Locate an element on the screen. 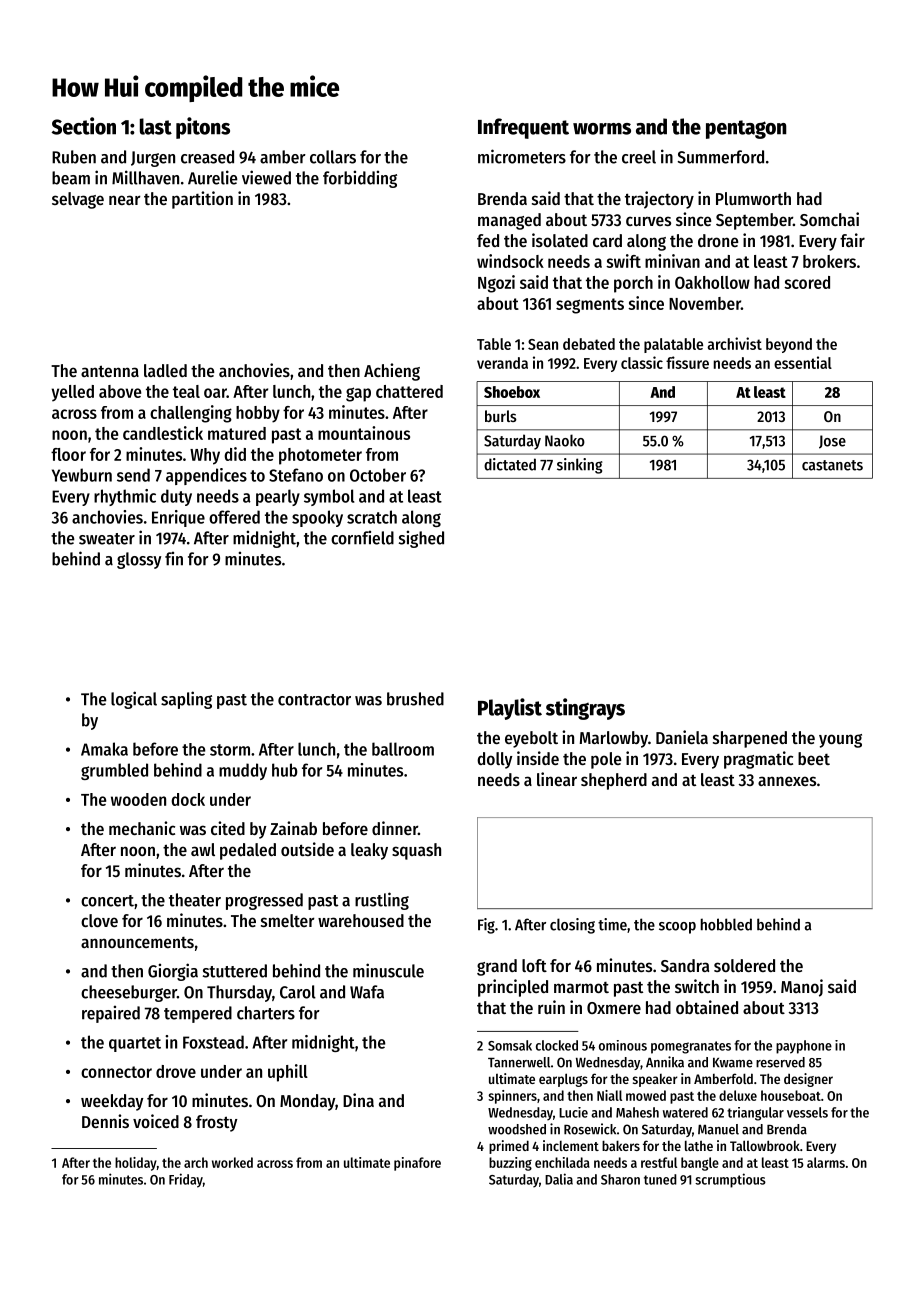 The image size is (924, 1314). young is located at coordinates (840, 741).
